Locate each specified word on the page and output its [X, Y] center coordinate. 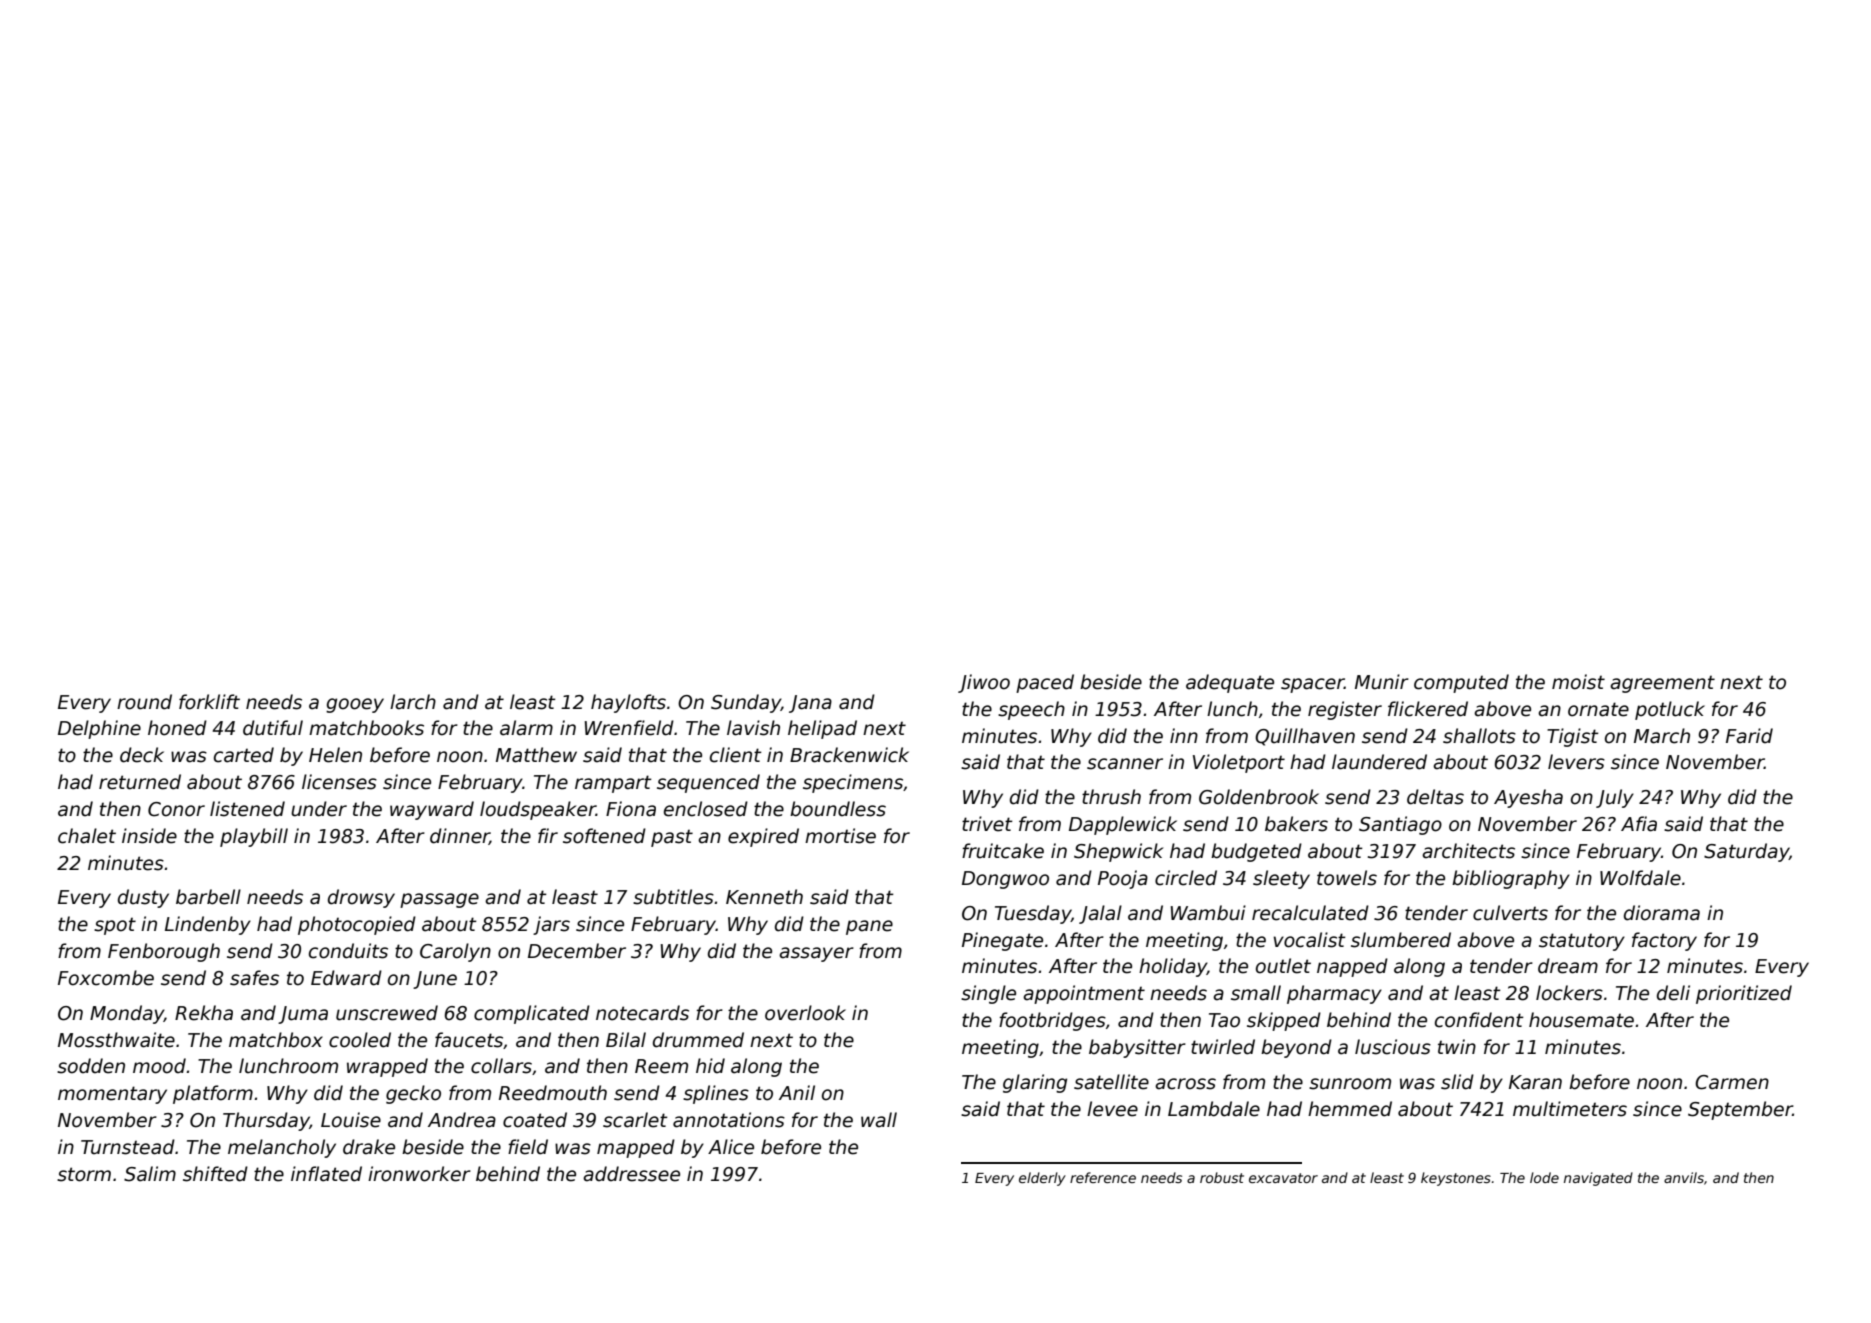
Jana [810, 704]
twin [1457, 1046]
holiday [1173, 967]
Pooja [1123, 879]
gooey [355, 705]
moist [1578, 682]
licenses [339, 782]
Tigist [1573, 737]
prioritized [1744, 994]
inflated [326, 1174]
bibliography [1511, 879]
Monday [127, 1014]
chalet [87, 836]
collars [501, 1066]
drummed [698, 1040]
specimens [853, 783]
